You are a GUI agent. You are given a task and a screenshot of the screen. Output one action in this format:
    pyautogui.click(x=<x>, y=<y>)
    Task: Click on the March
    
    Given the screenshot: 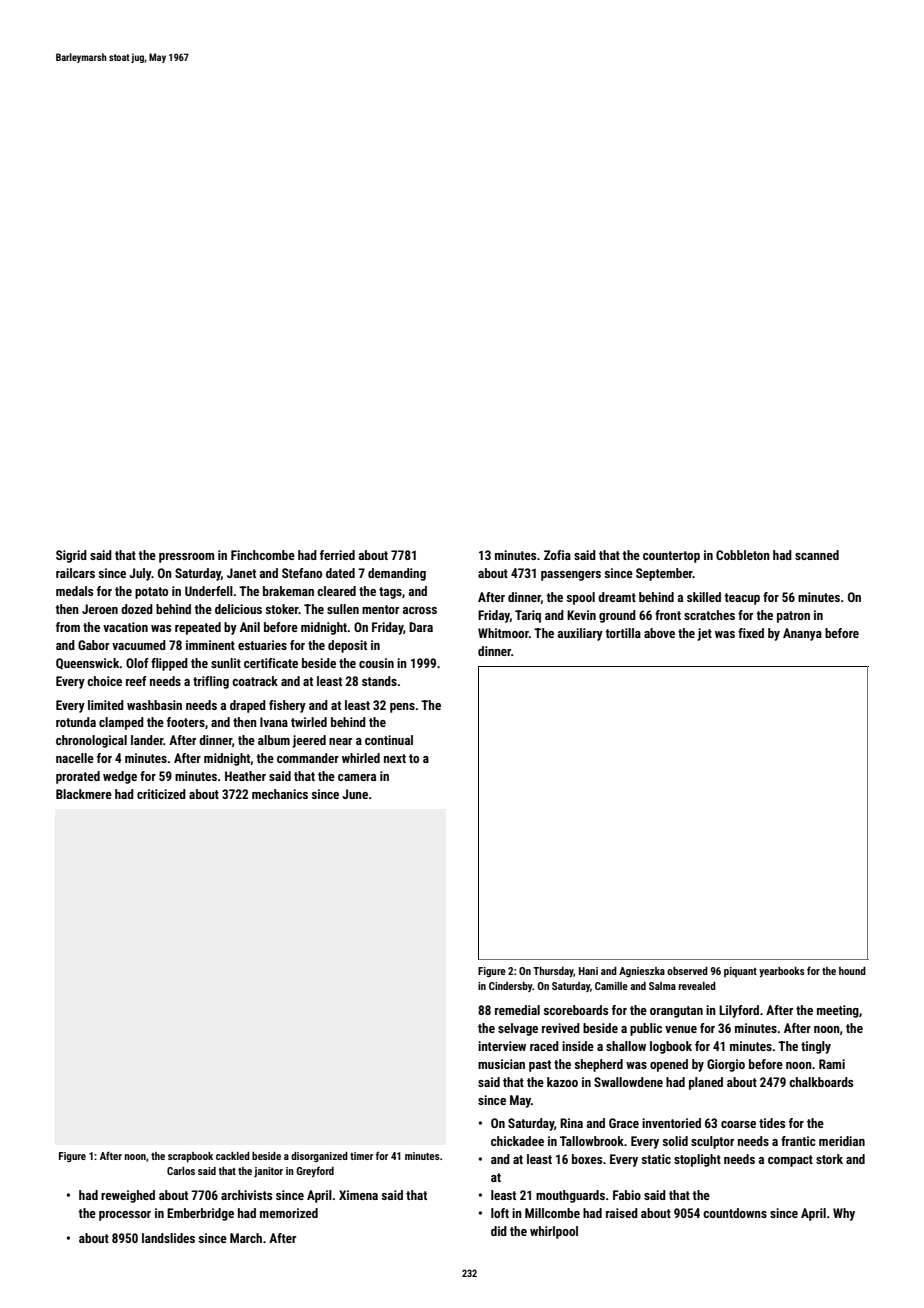 What is the action you would take?
    pyautogui.click(x=246, y=1238)
